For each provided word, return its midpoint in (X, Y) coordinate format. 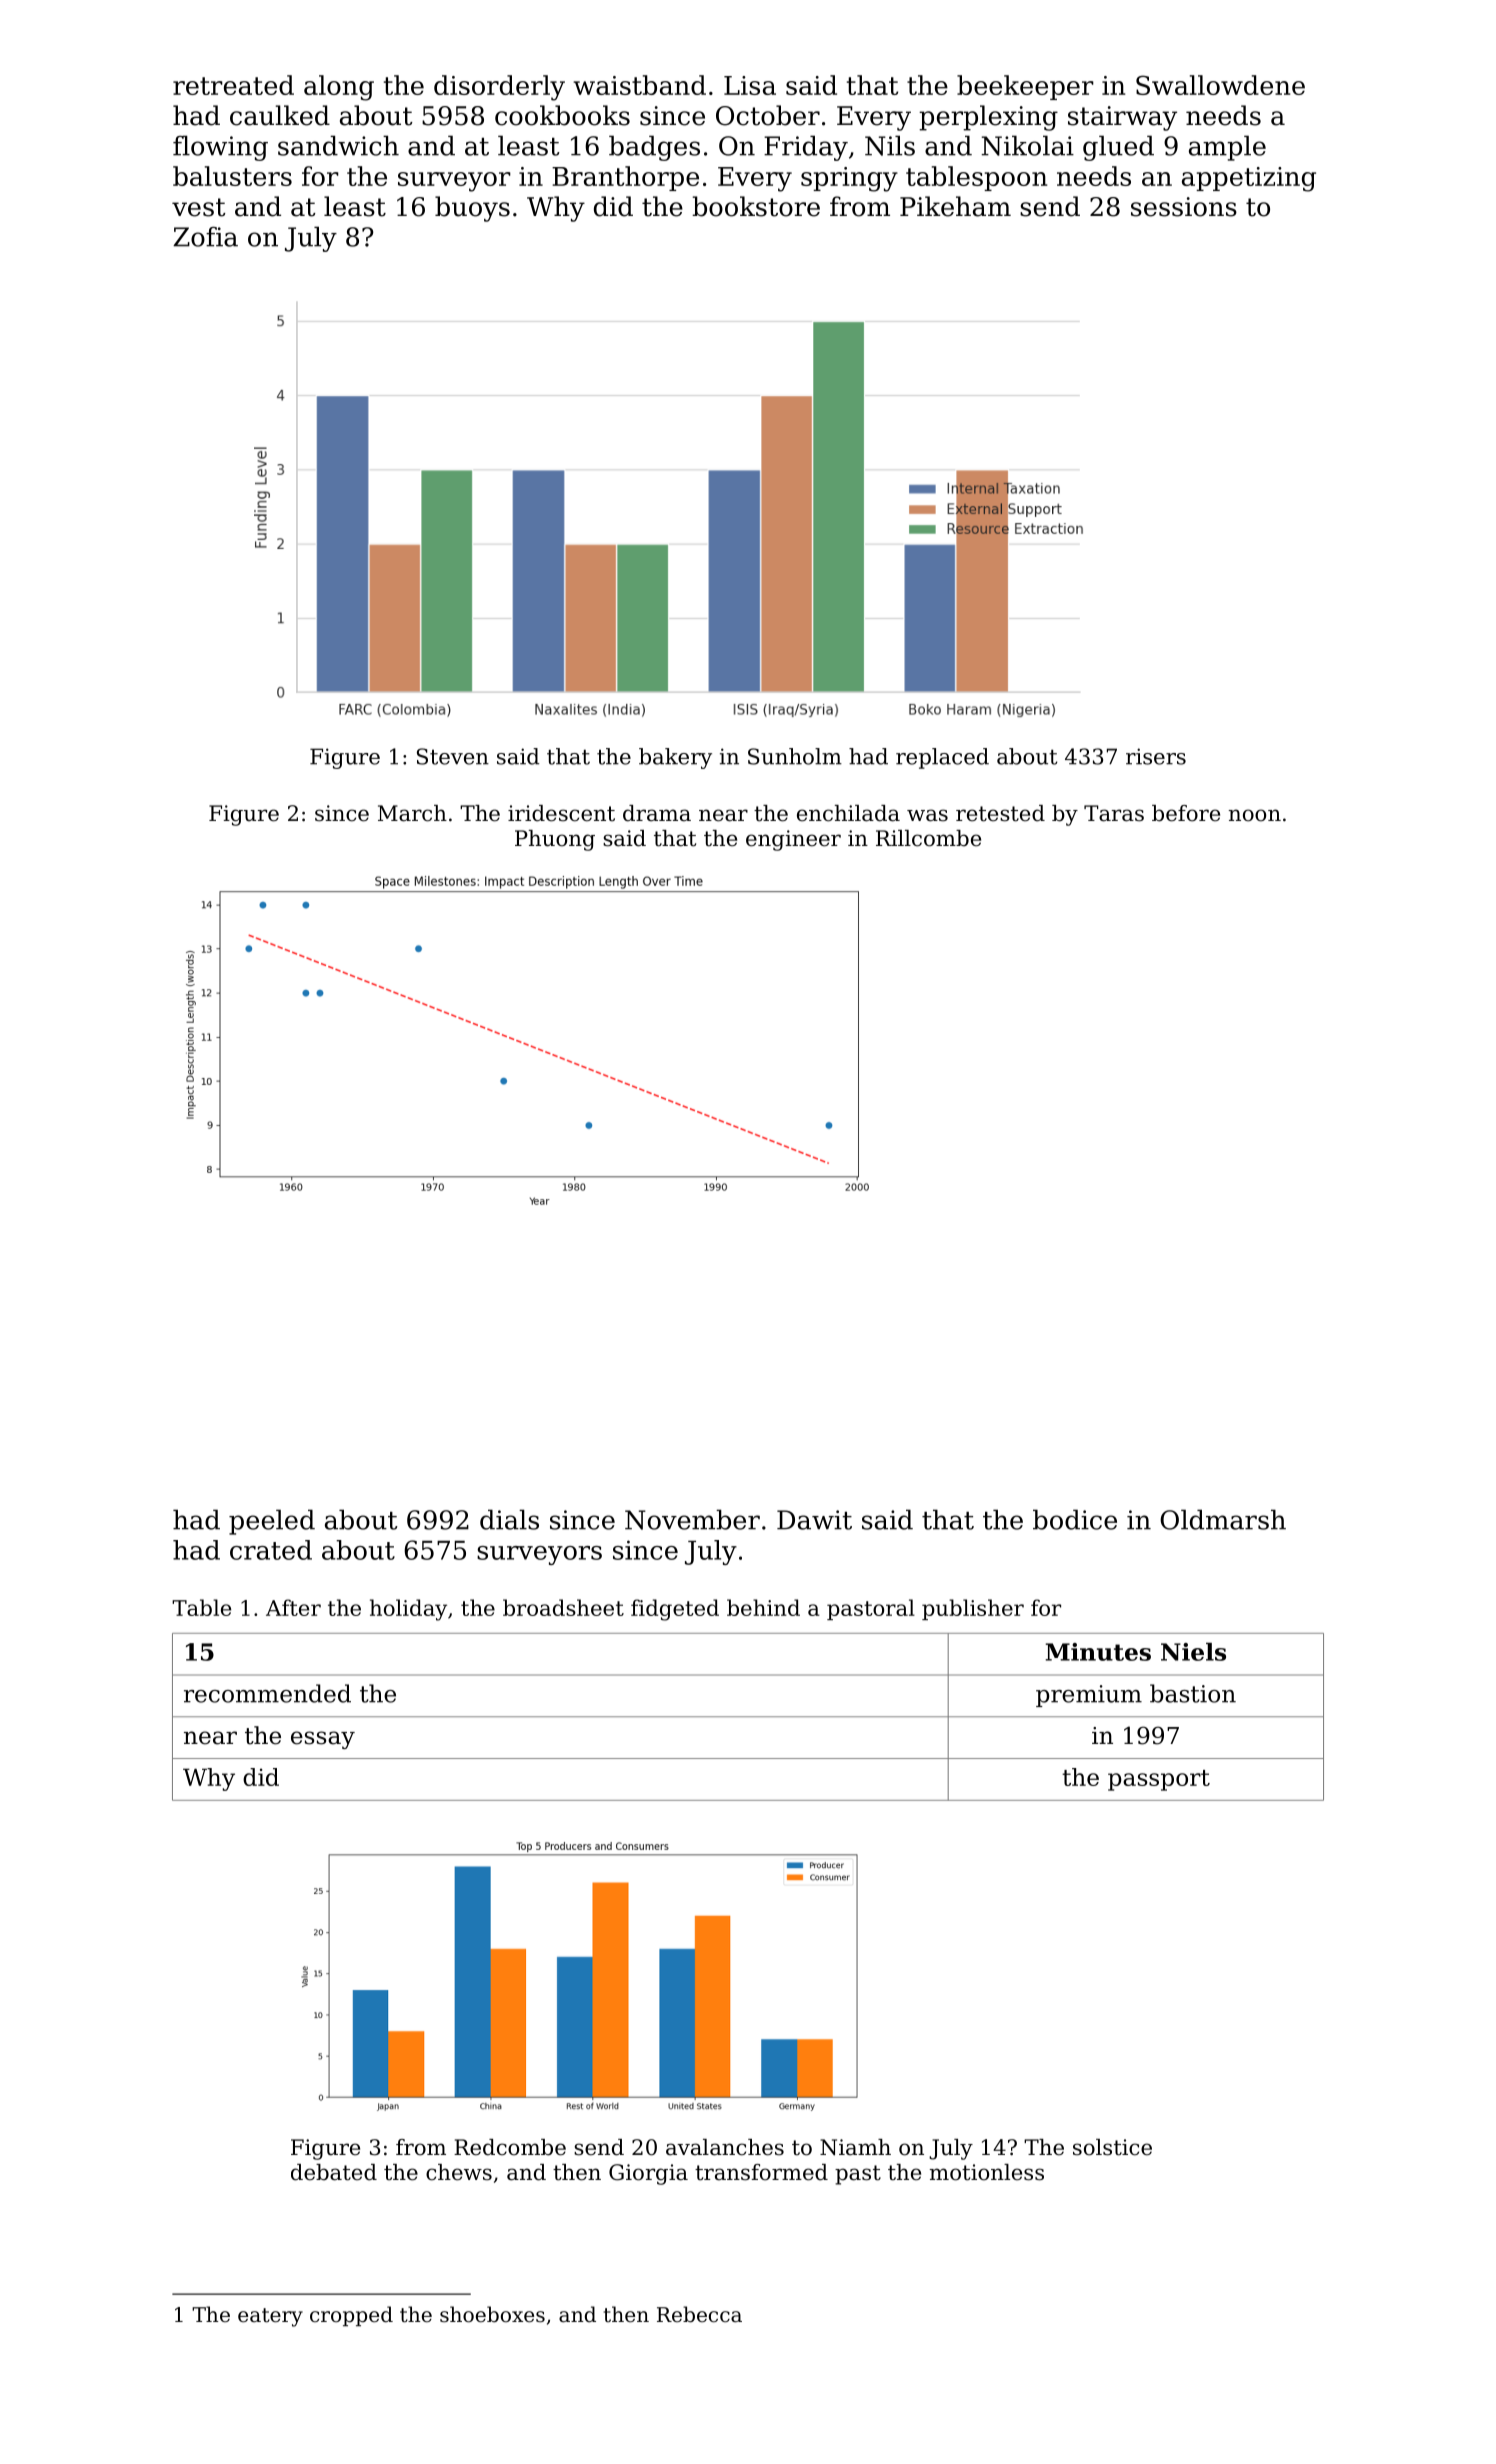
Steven (453, 756)
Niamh (855, 2147)
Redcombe (510, 2147)
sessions (1184, 207)
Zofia (205, 237)
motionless (987, 2172)
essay (323, 1740)
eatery (270, 2317)
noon (1255, 815)
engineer (793, 840)
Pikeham (955, 206)
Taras (1114, 813)
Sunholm (795, 756)
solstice (1112, 2147)
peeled (272, 1522)
